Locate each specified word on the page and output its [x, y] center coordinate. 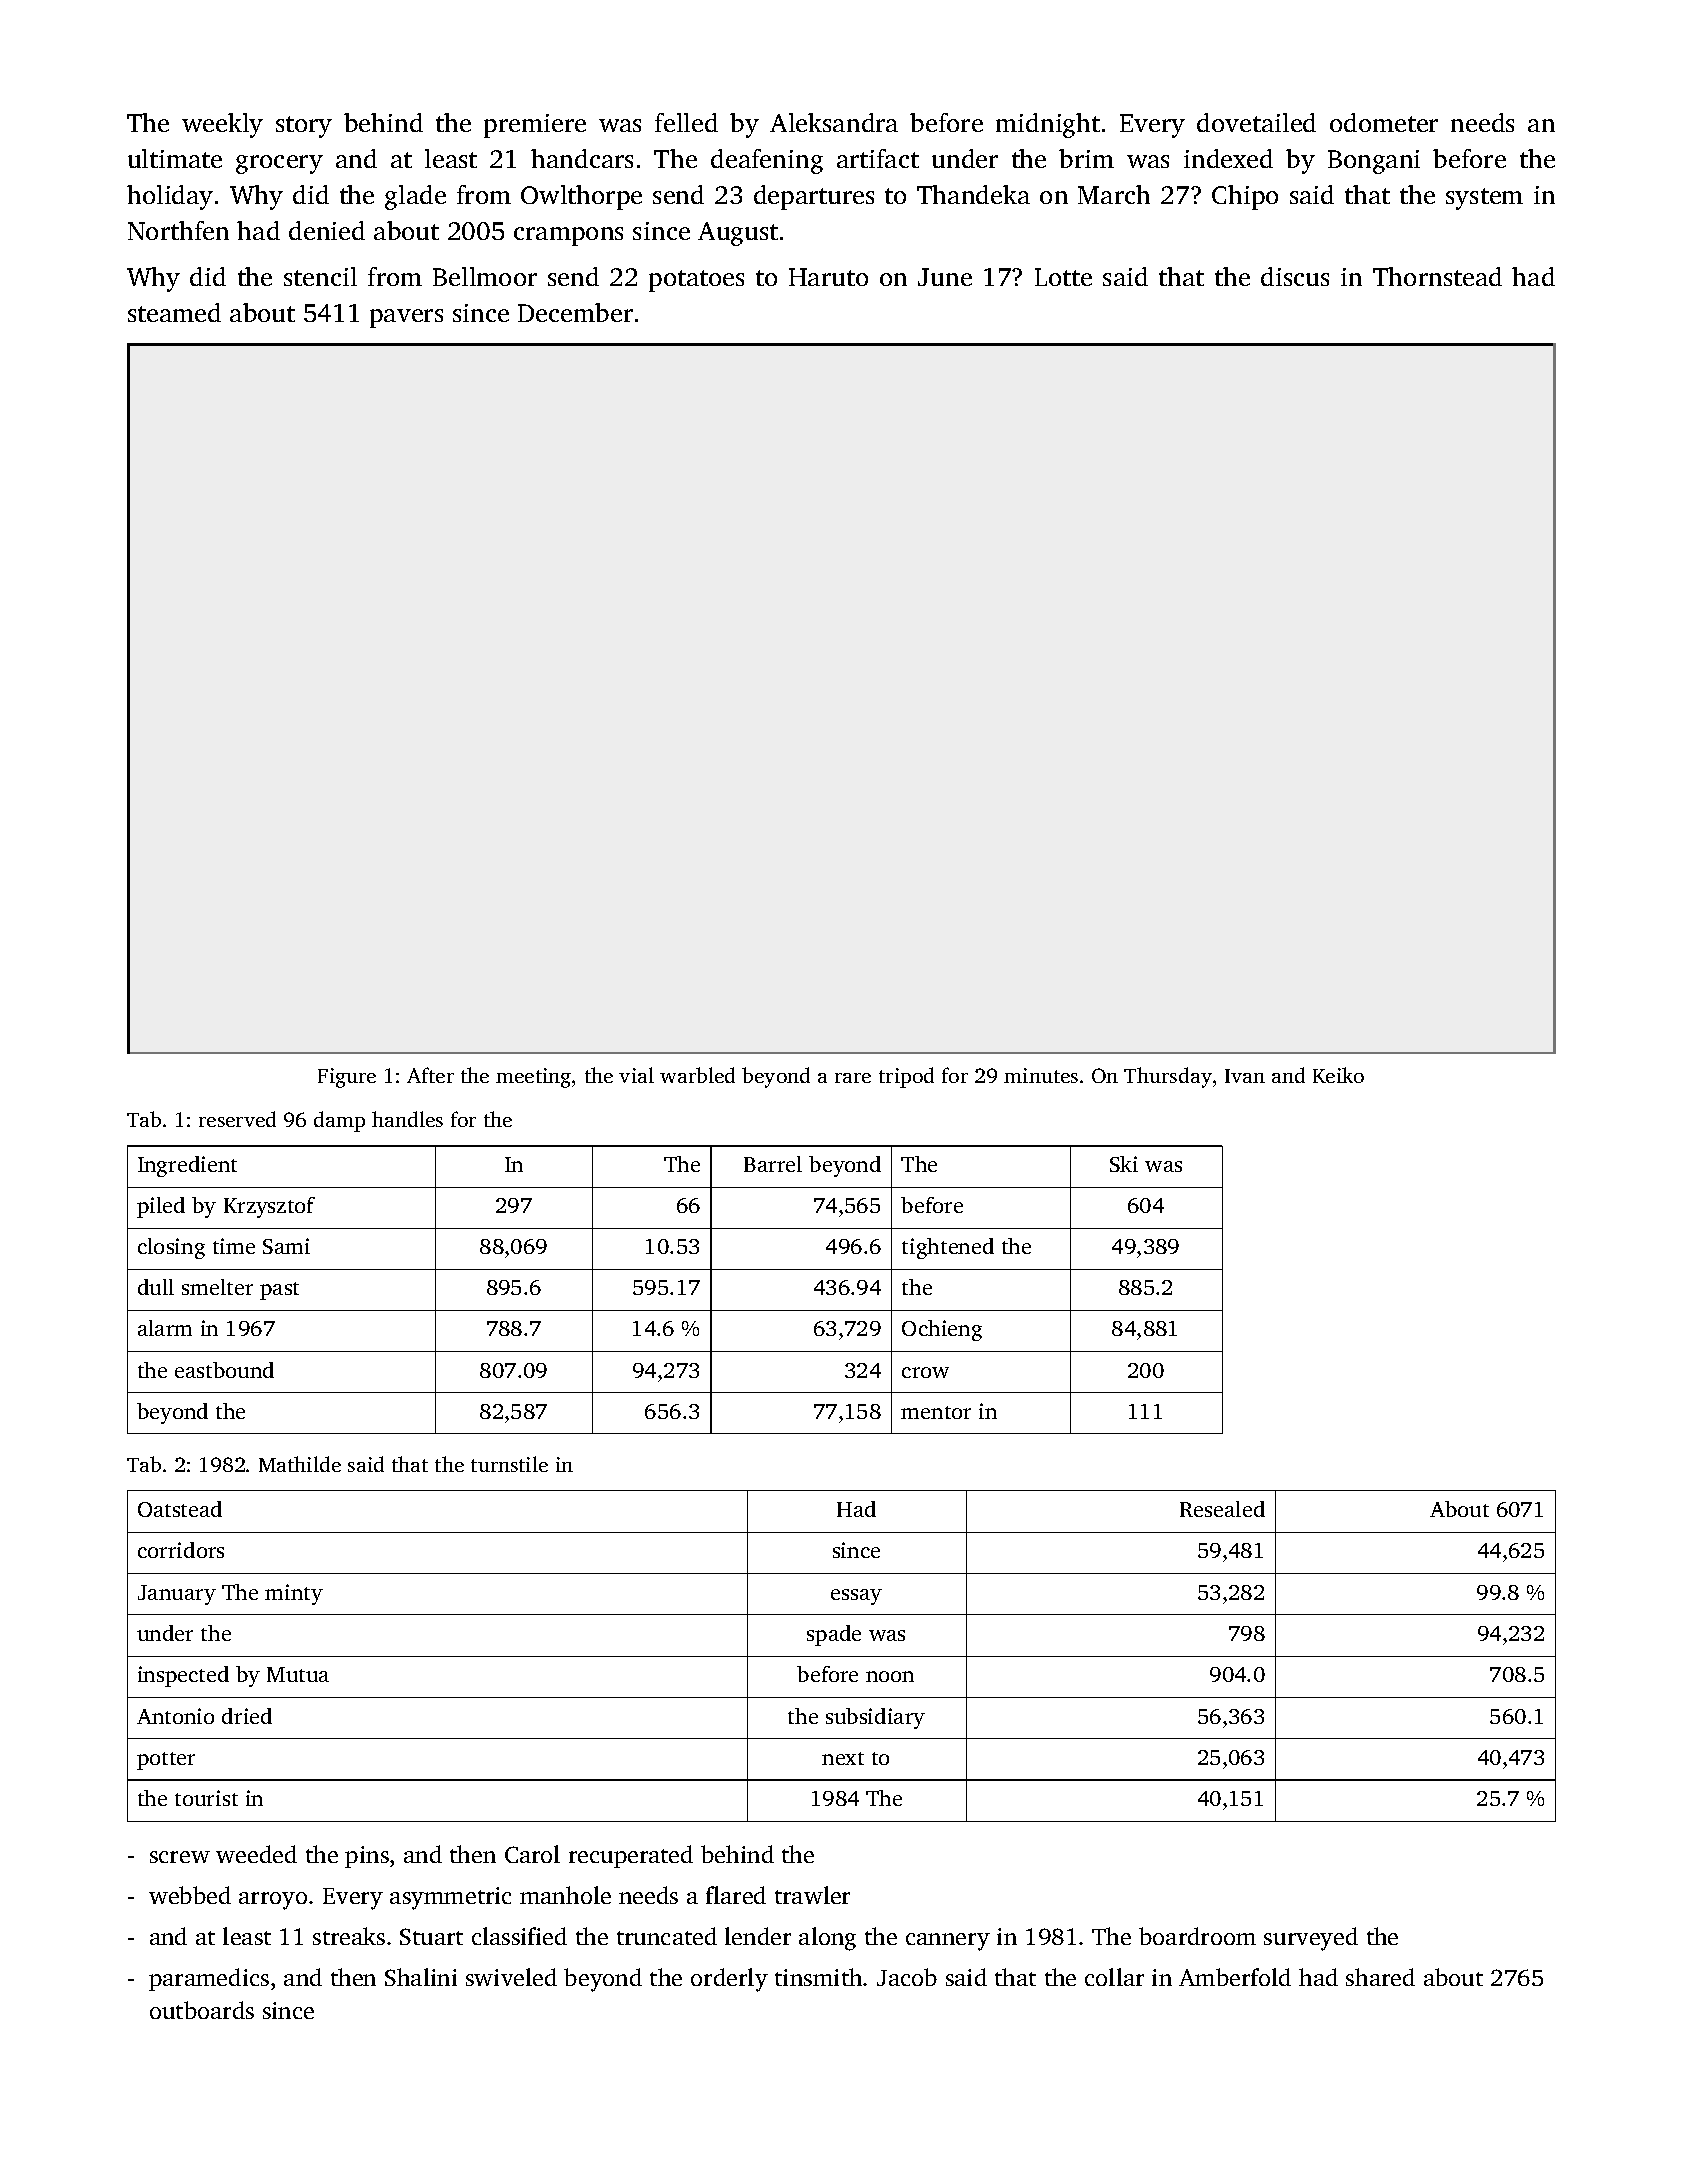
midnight [1048, 125]
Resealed [1222, 1509]
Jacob [907, 1977]
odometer [1384, 122]
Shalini [421, 1977]
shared [1380, 1977]
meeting [533, 1078]
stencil [320, 276]
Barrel [773, 1164]
